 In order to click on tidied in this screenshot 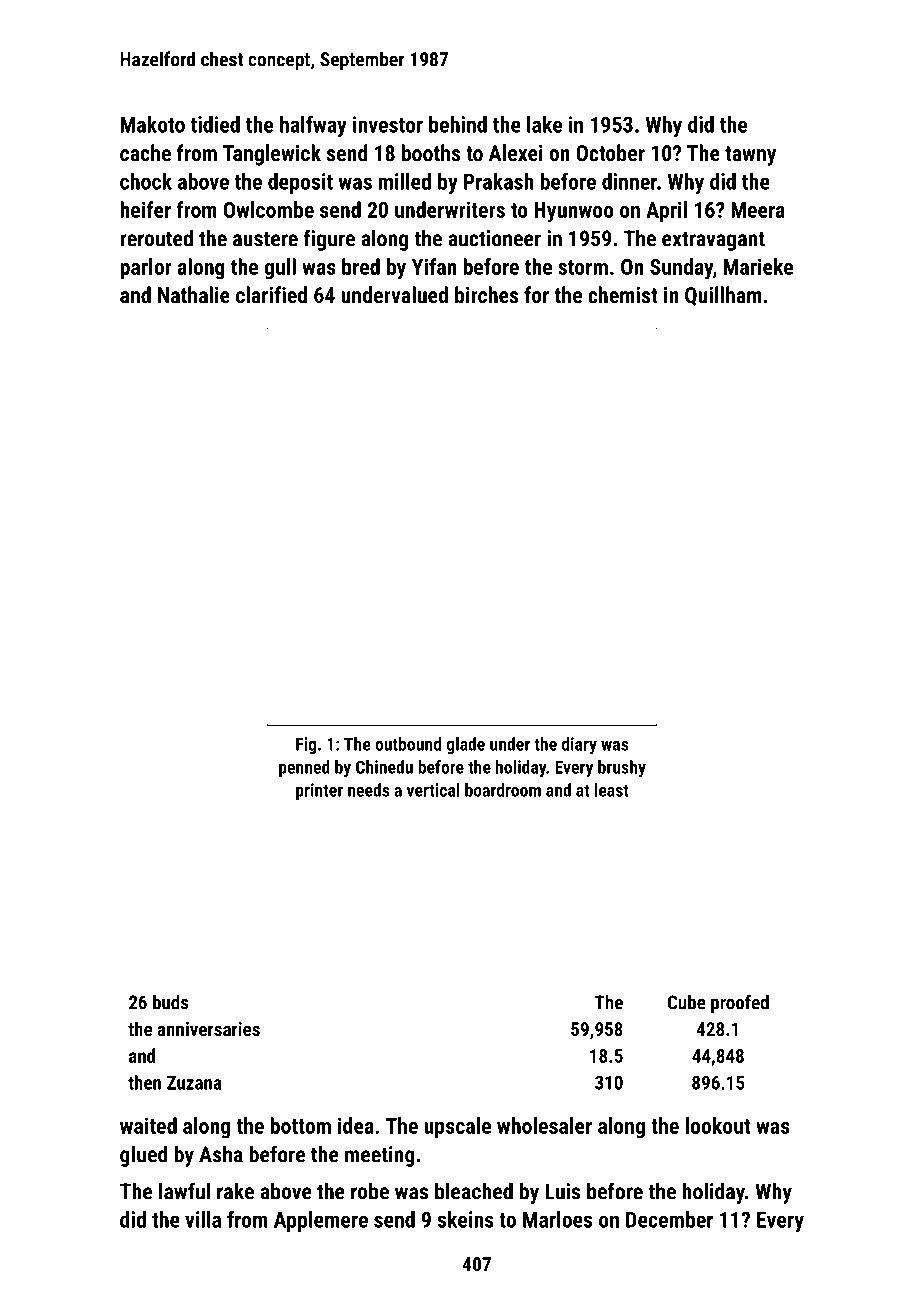, I will do `click(215, 124)`.
